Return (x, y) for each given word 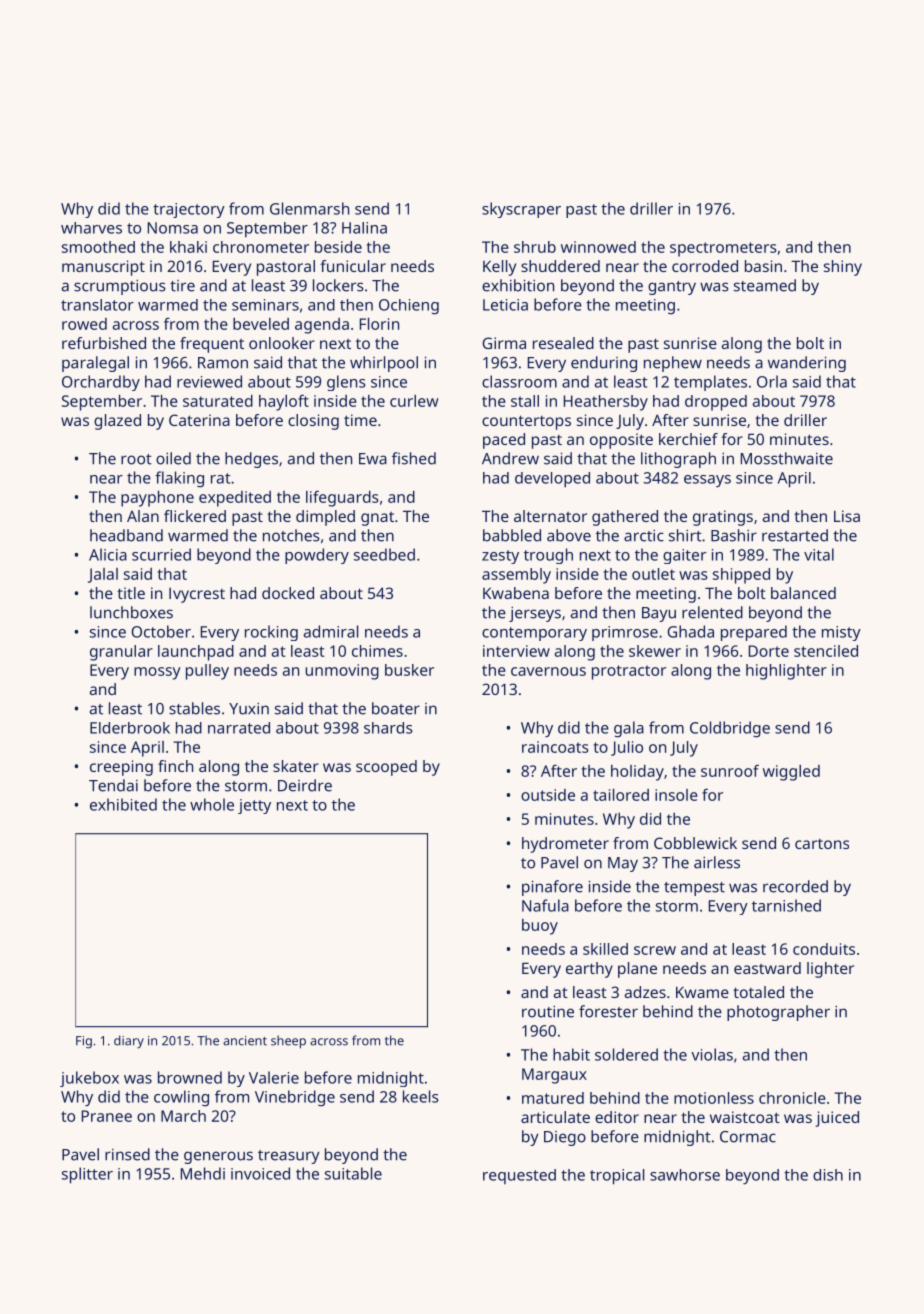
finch (175, 766)
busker (409, 670)
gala (629, 729)
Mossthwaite (787, 458)
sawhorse (685, 1175)
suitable (353, 1173)
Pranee (107, 1116)
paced (504, 441)
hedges (251, 460)
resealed (563, 343)
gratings (723, 518)
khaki (188, 247)
